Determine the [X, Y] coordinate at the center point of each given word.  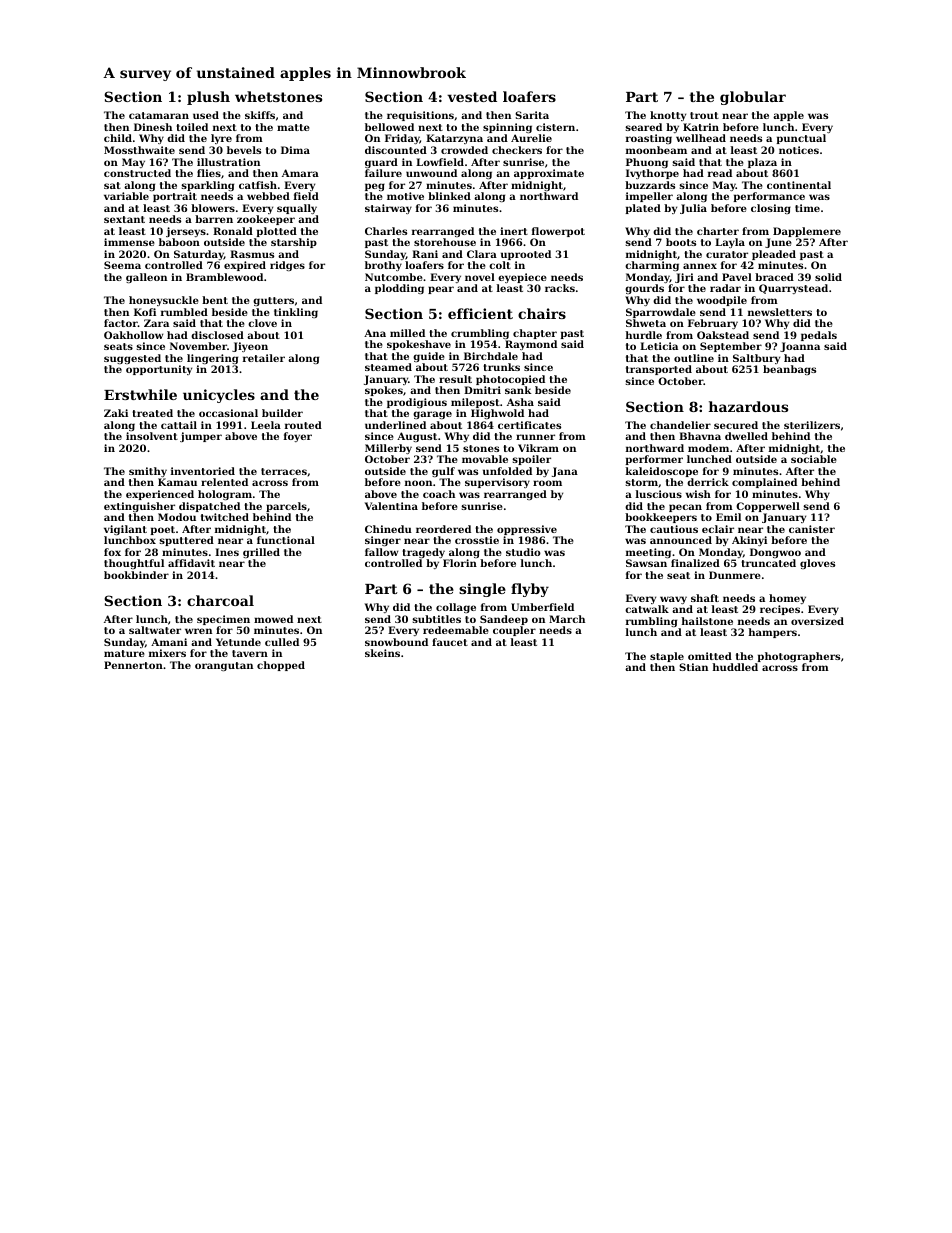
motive [405, 196]
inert [514, 231]
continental [799, 185]
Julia [693, 209]
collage [456, 608]
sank [518, 390]
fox [112, 552]
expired [245, 266]
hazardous [748, 406]
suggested [132, 359]
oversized [817, 621]
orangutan [224, 666]
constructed [137, 173]
